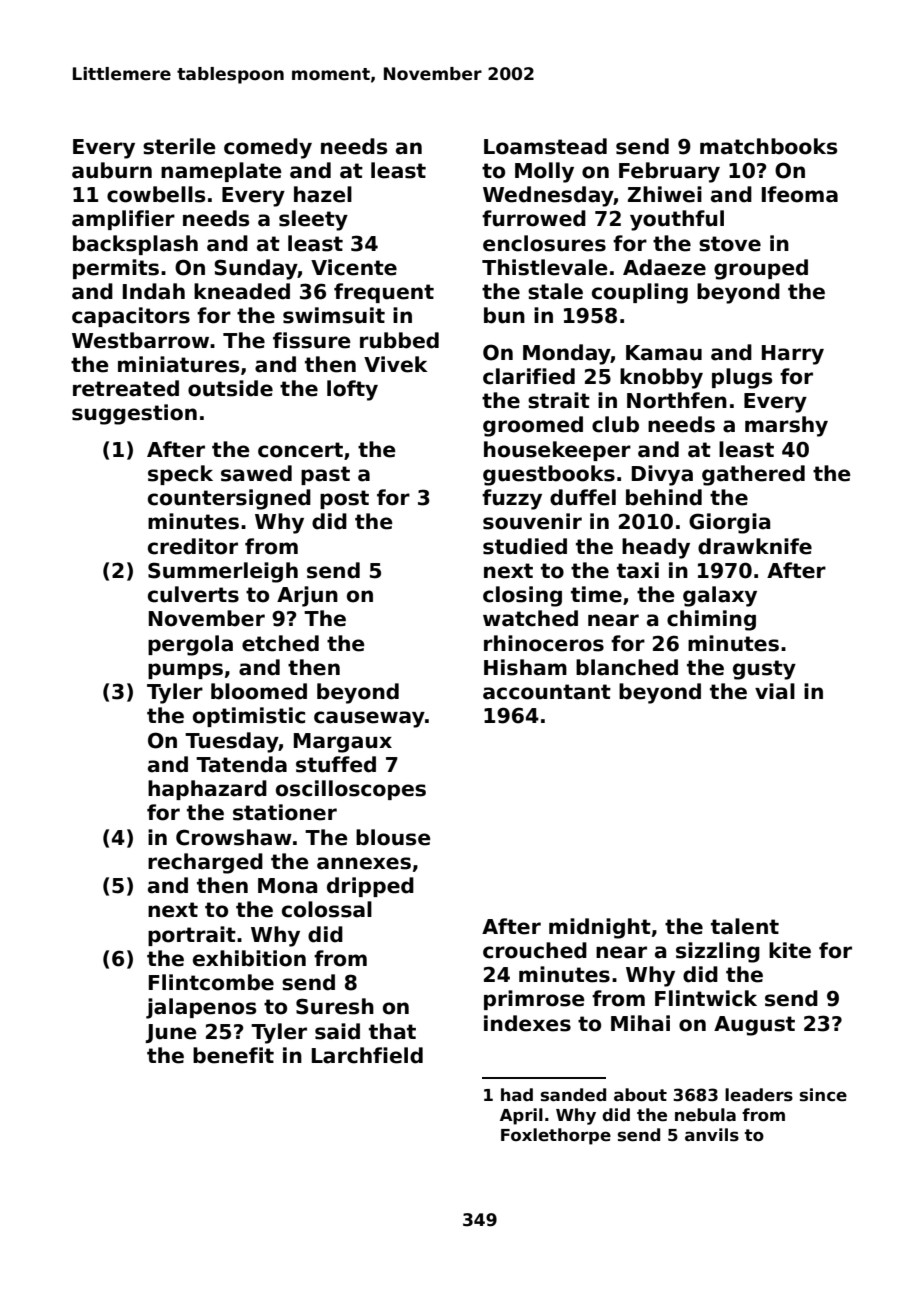 The height and width of the screenshot is (1311, 924). Describe the element at coordinates (211, 982) in the screenshot. I see `Flintcombe` at that location.
